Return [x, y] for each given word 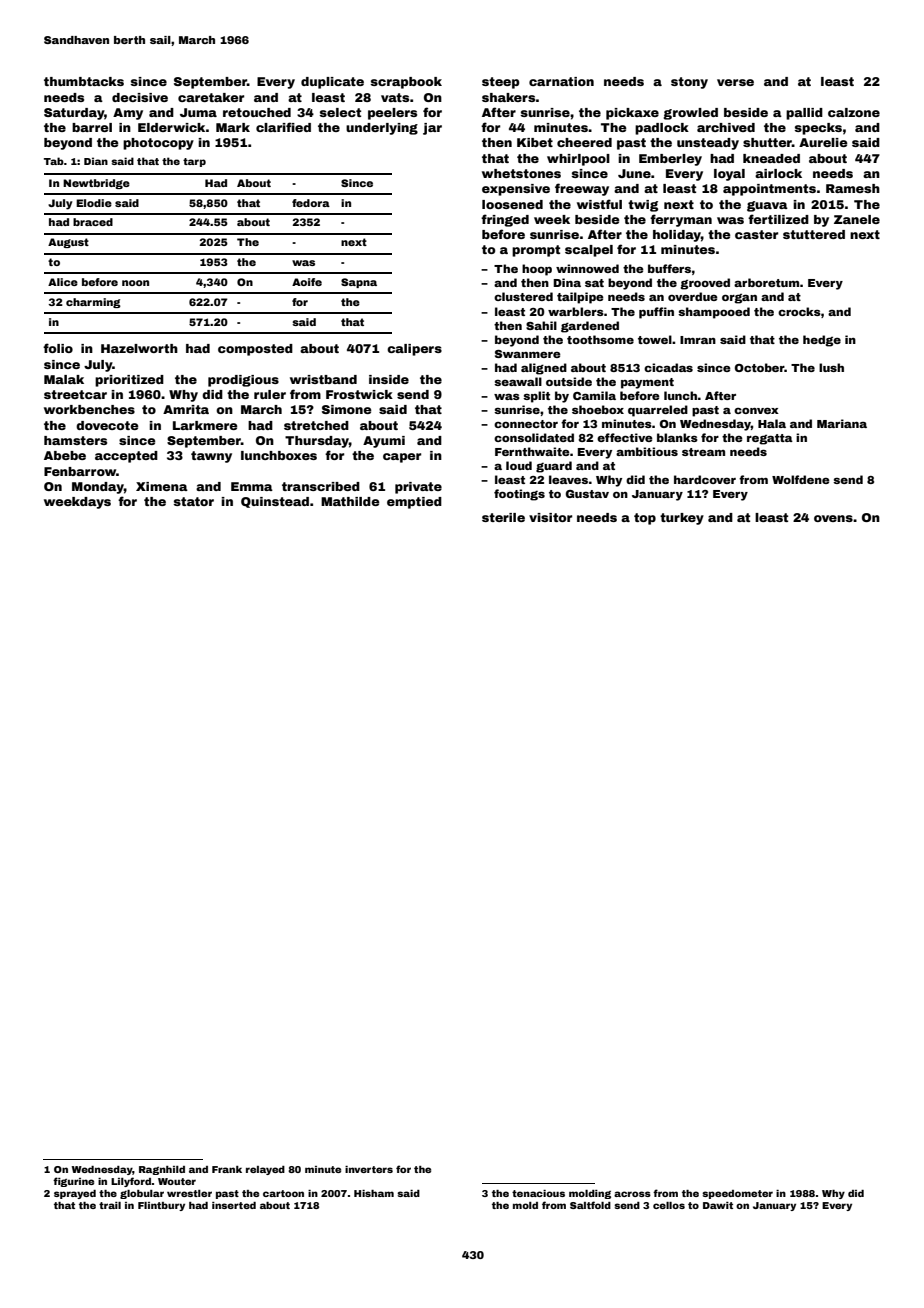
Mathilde [350, 501]
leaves [568, 479]
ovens [833, 518]
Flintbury [161, 1206]
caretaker [211, 97]
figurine [73, 1182]
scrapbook [406, 83]
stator [194, 501]
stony [689, 83]
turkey [682, 519]
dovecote [107, 425]
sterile [503, 517]
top [645, 519]
